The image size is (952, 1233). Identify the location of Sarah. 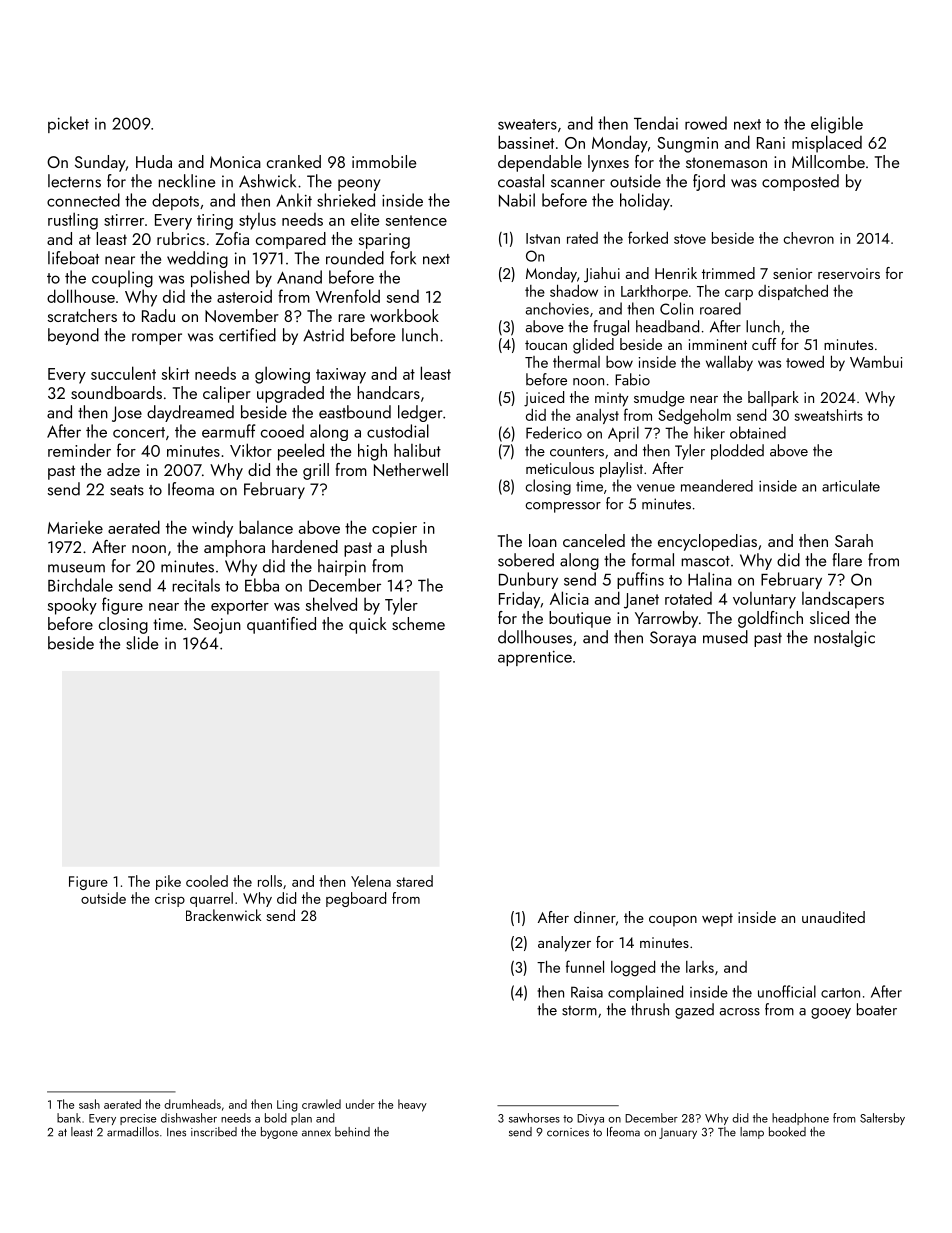
(854, 540).
